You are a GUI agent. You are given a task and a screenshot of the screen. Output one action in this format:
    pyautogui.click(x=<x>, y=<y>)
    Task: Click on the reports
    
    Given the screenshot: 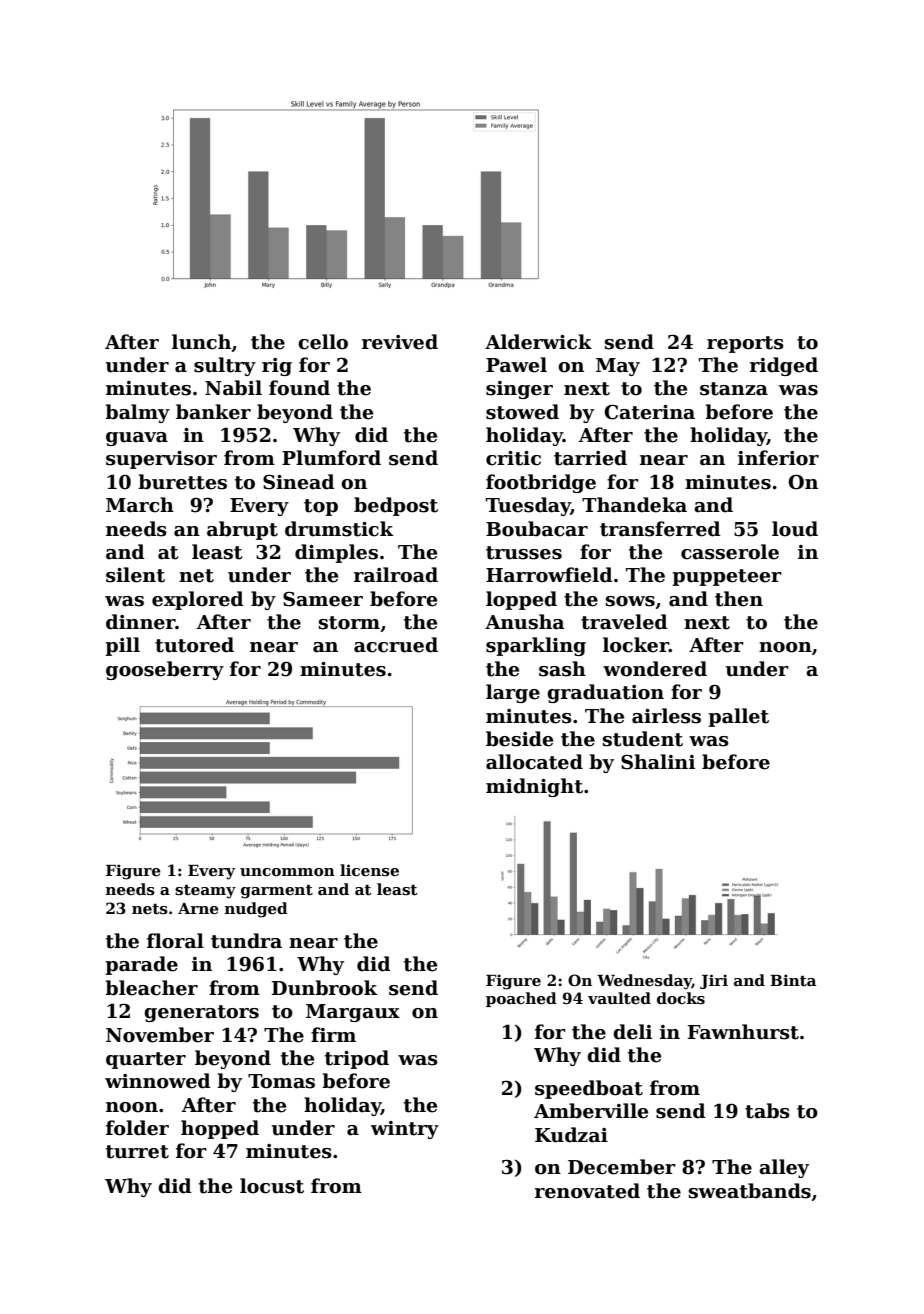 What is the action you would take?
    pyautogui.click(x=745, y=344)
